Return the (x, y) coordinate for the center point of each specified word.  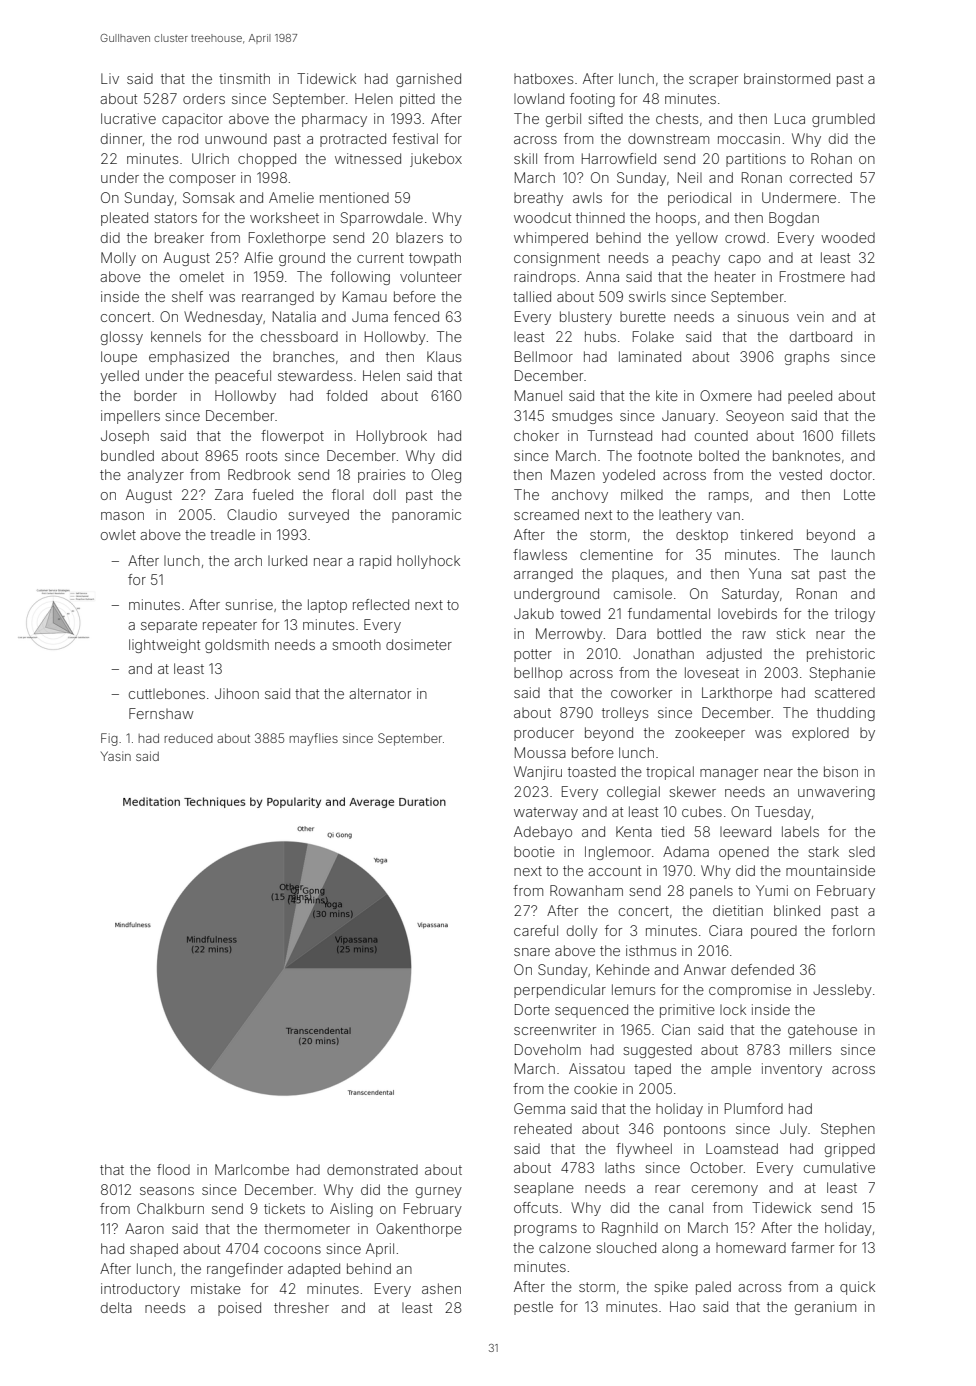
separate (169, 626)
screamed (546, 514)
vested (800, 474)
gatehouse (822, 1031)
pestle (533, 1308)
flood (173, 1169)
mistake (216, 1288)
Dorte (532, 1009)
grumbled (843, 120)
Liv (110, 78)
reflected (381, 604)
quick (857, 1288)
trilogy (855, 615)
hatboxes (543, 78)
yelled (119, 377)
